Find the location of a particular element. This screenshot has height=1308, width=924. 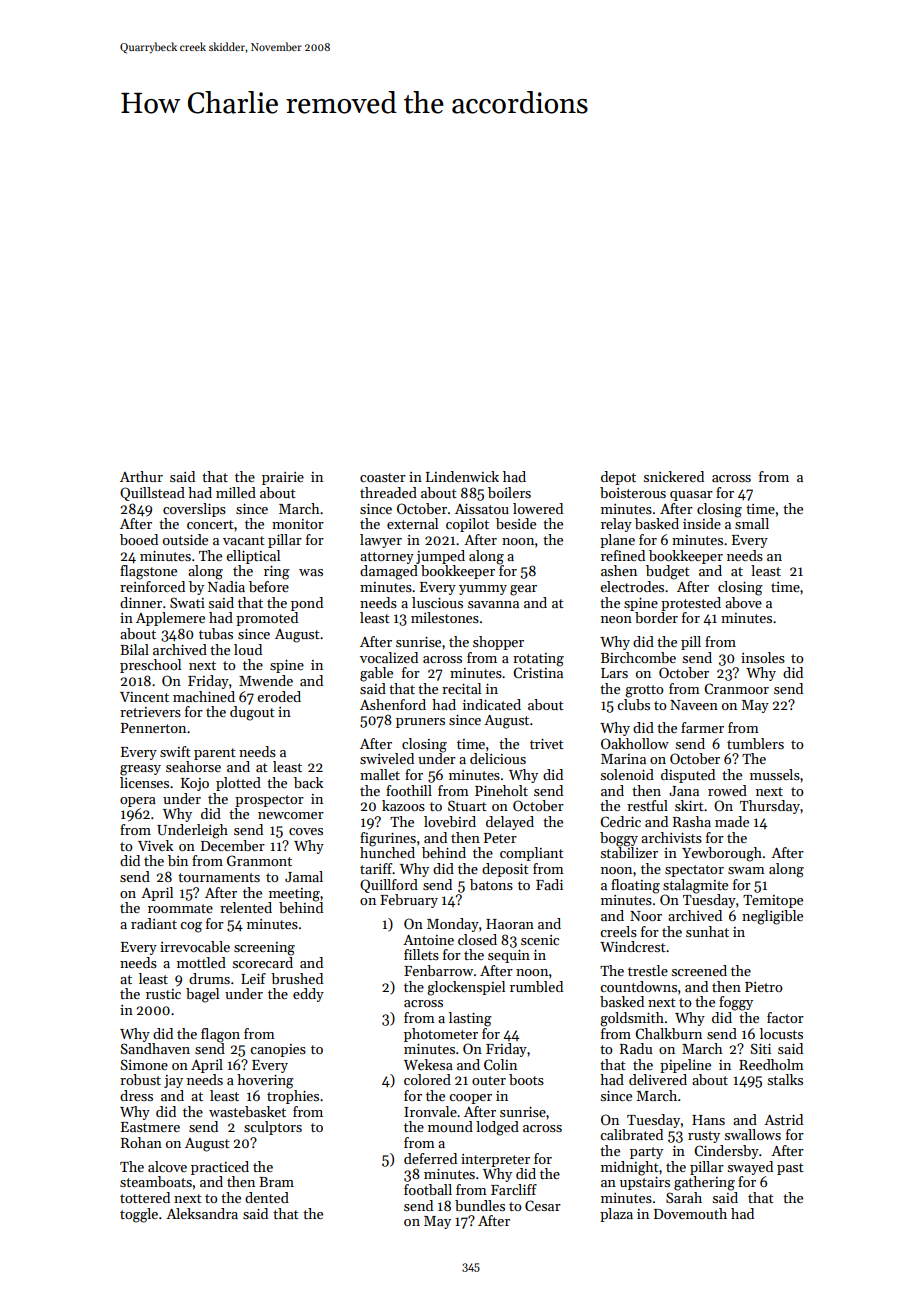

depot is located at coordinates (618, 478).
